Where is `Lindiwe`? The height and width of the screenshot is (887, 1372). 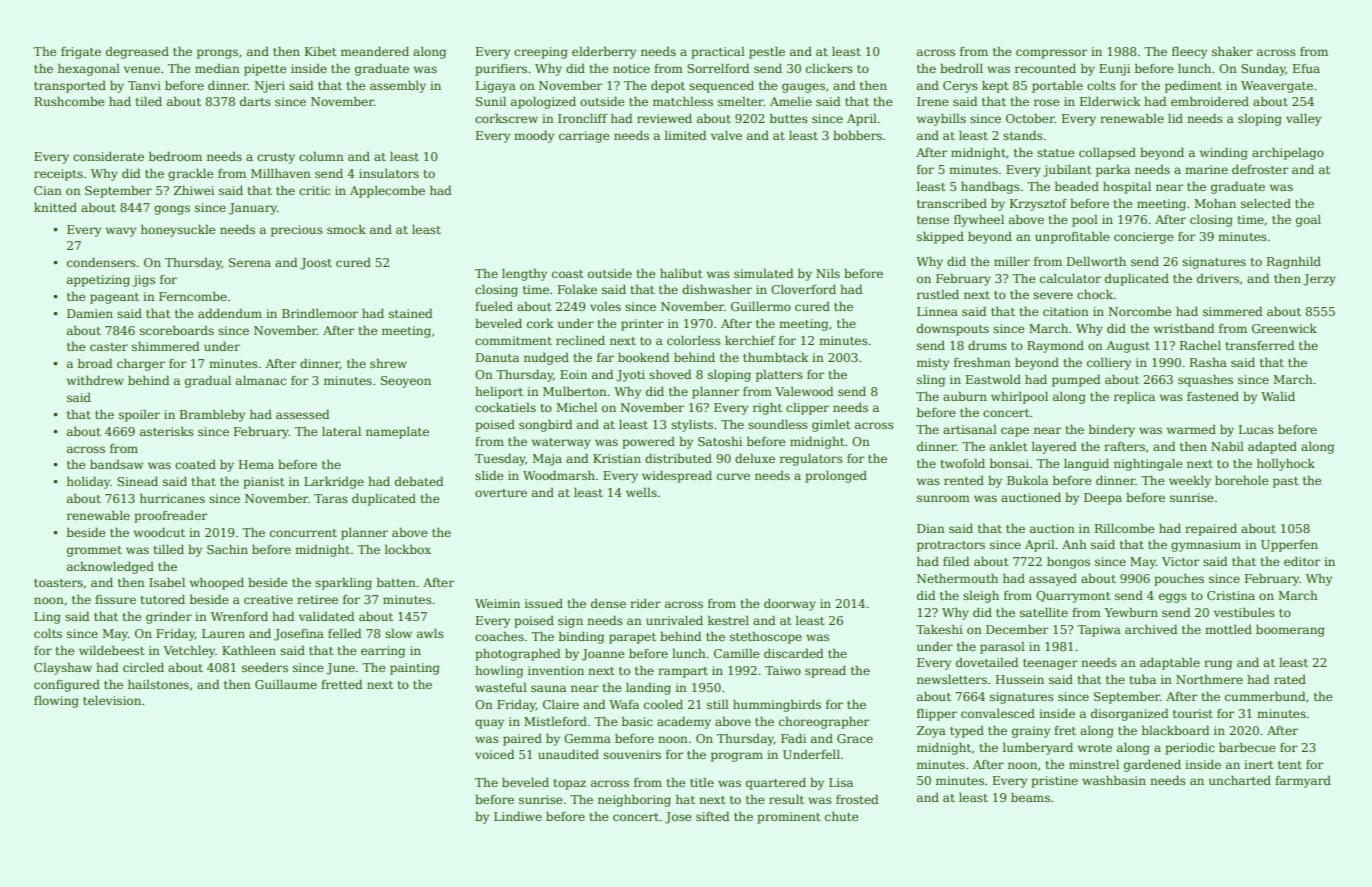 Lindiwe is located at coordinates (518, 816).
